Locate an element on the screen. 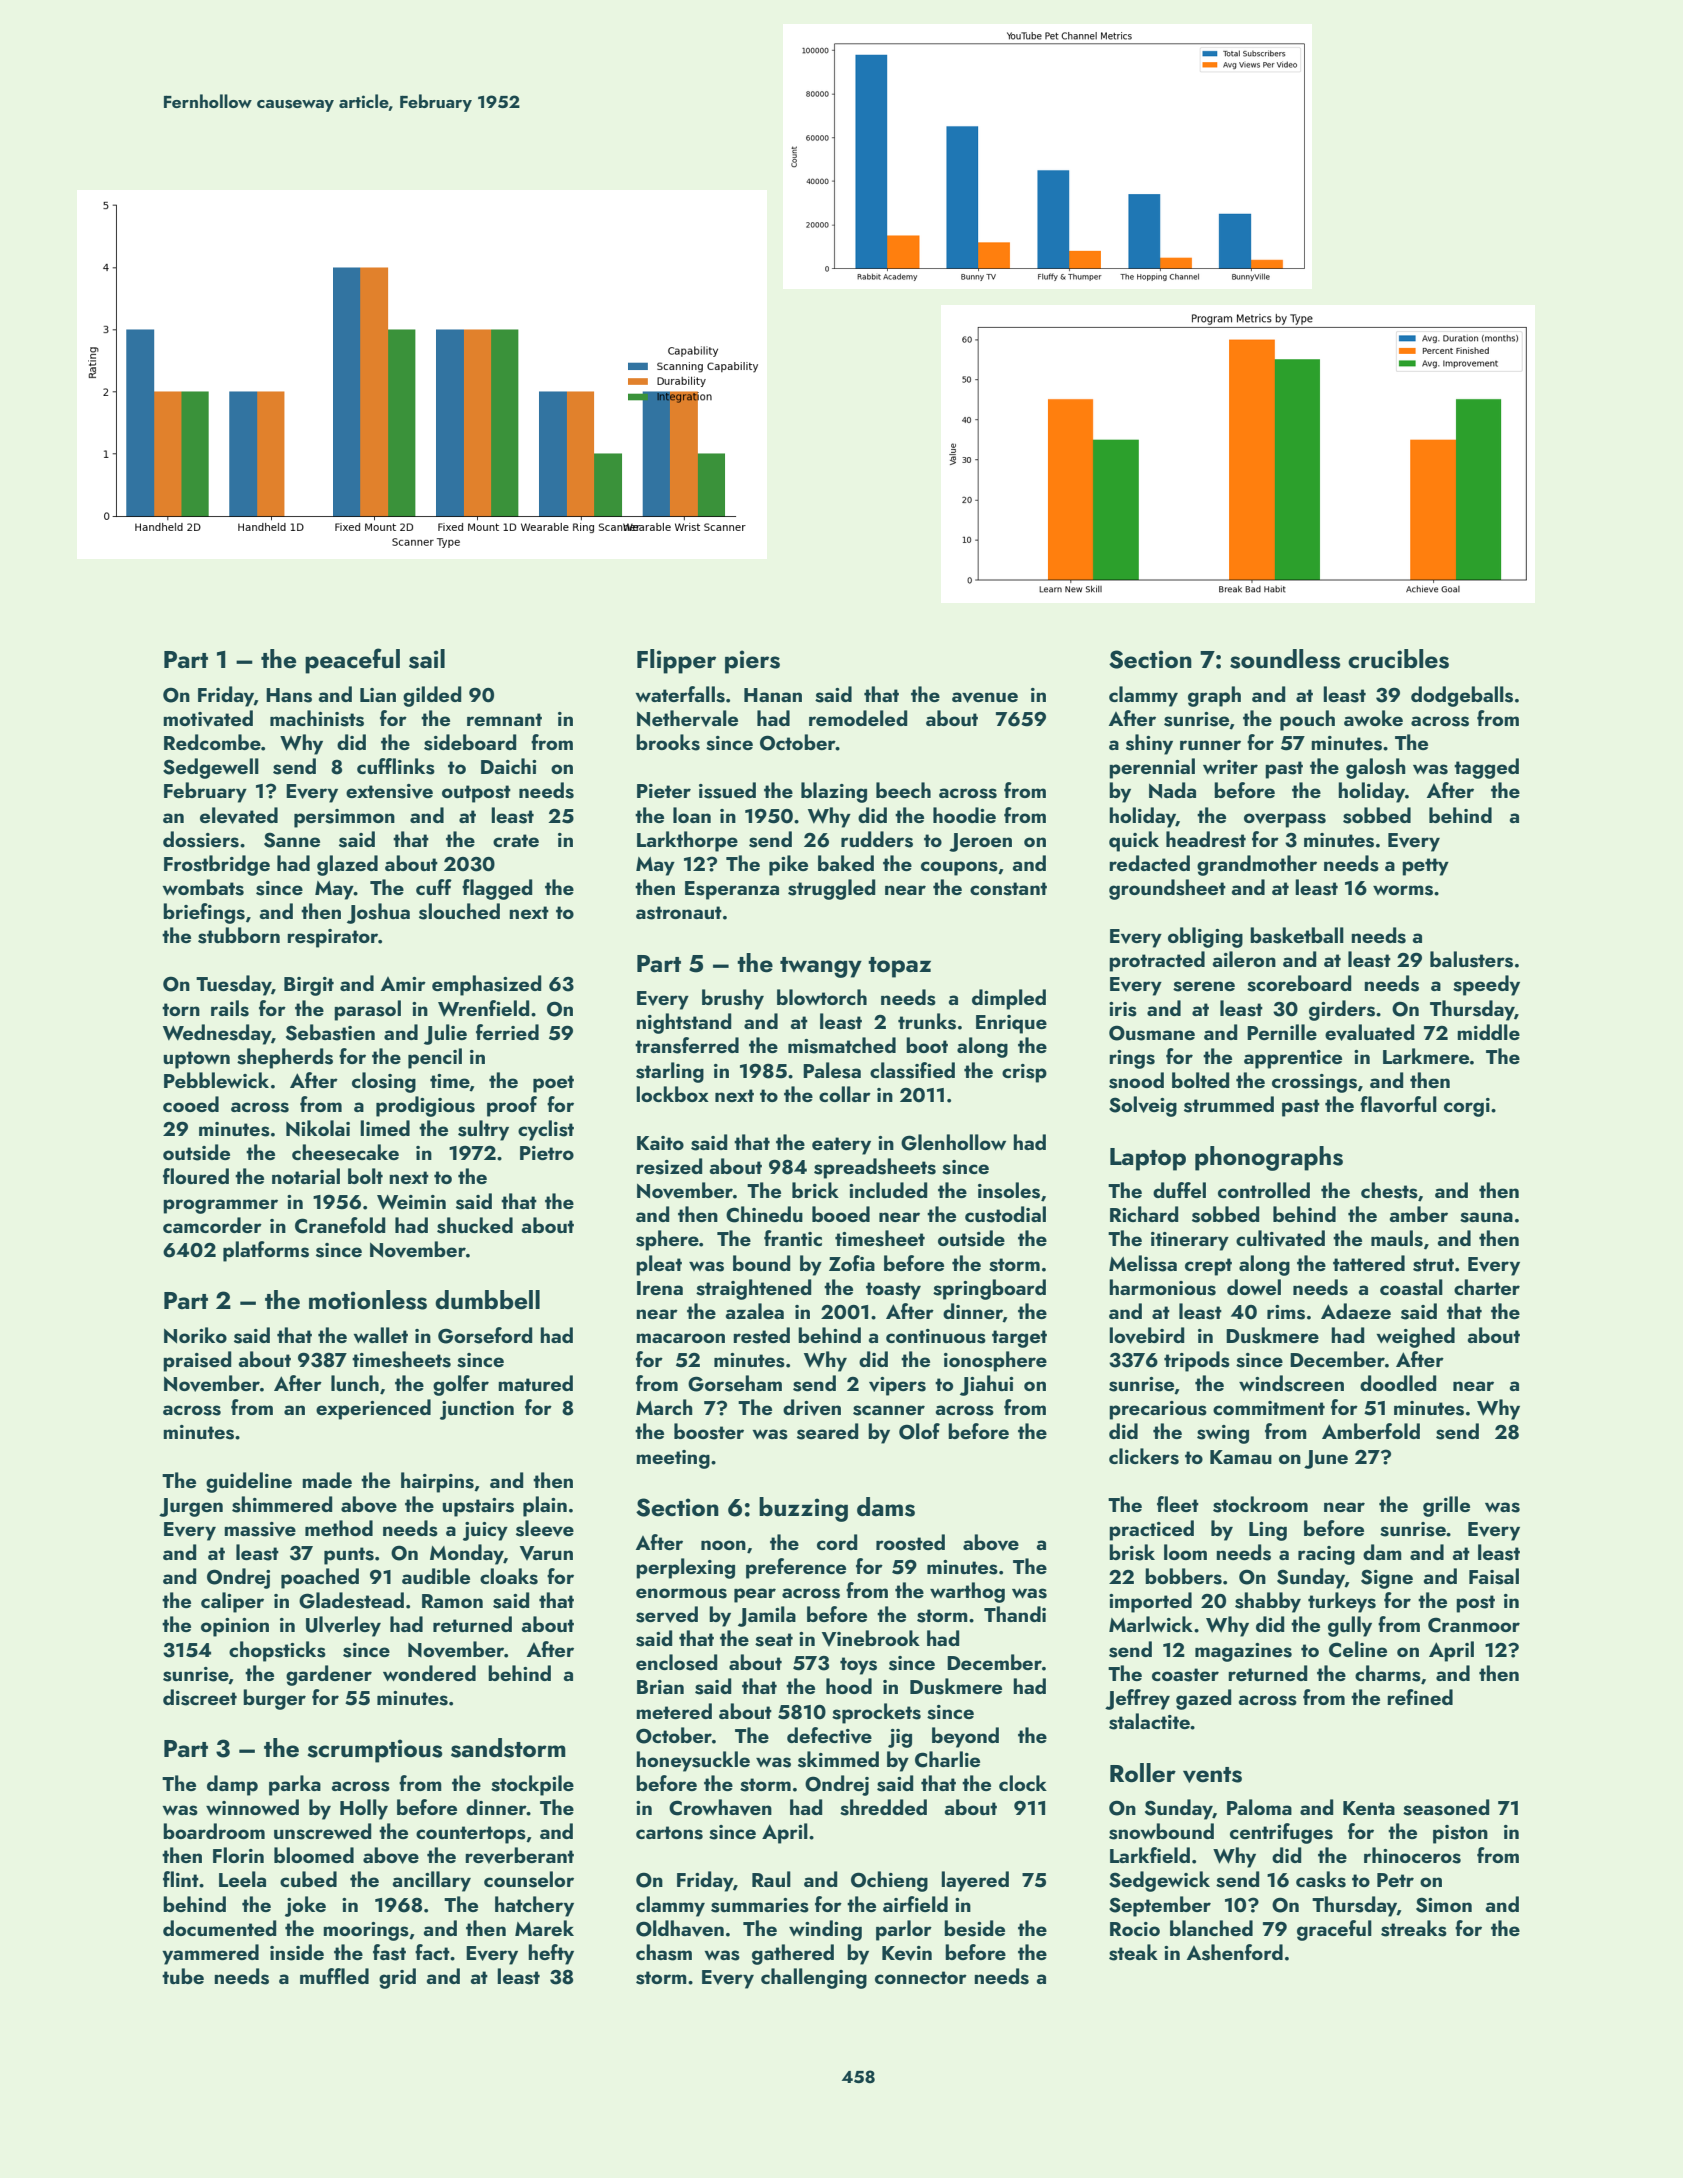 The width and height of the screenshot is (1683, 2178). crucibles is located at coordinates (1398, 659).
